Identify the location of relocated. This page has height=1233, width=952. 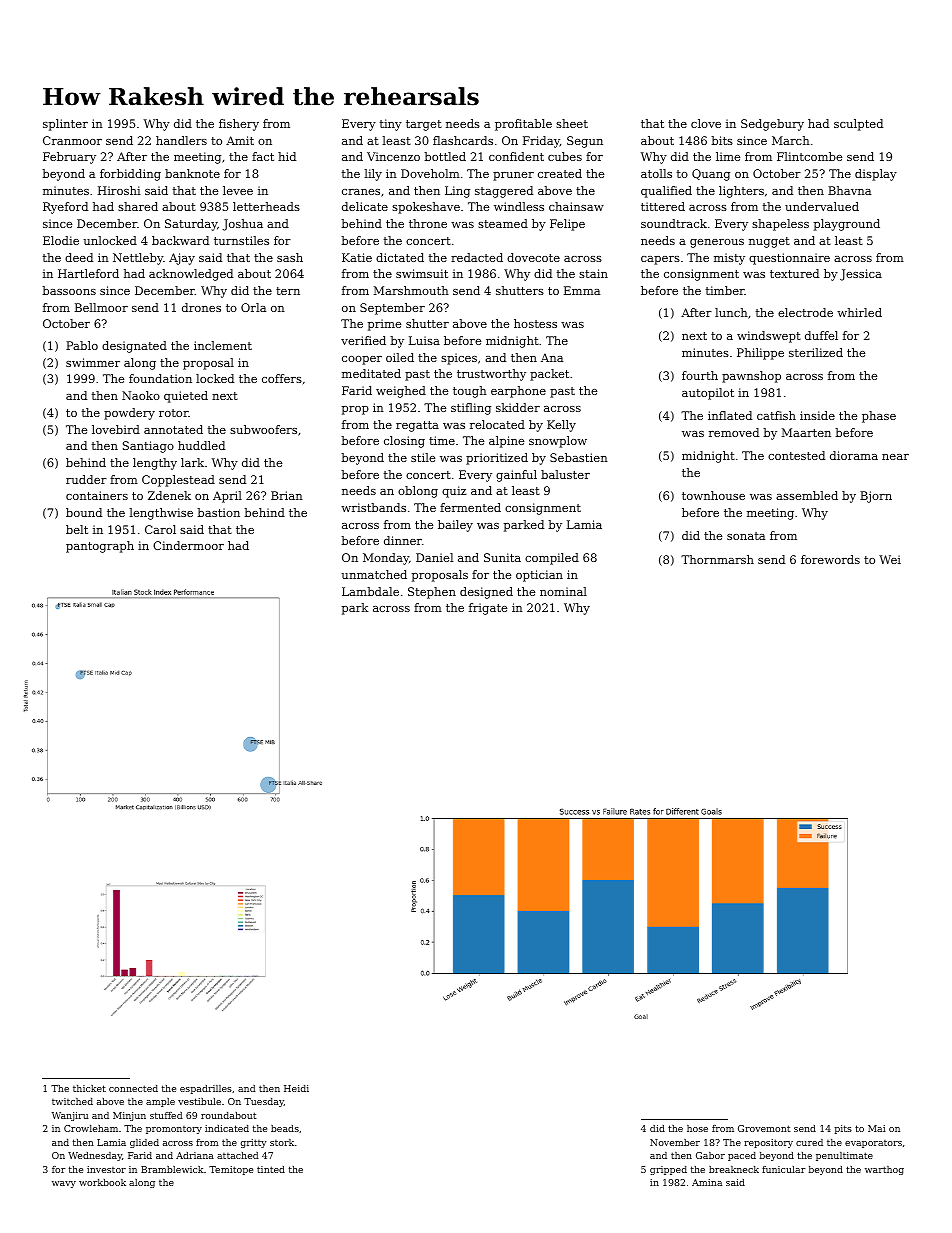
(497, 424).
